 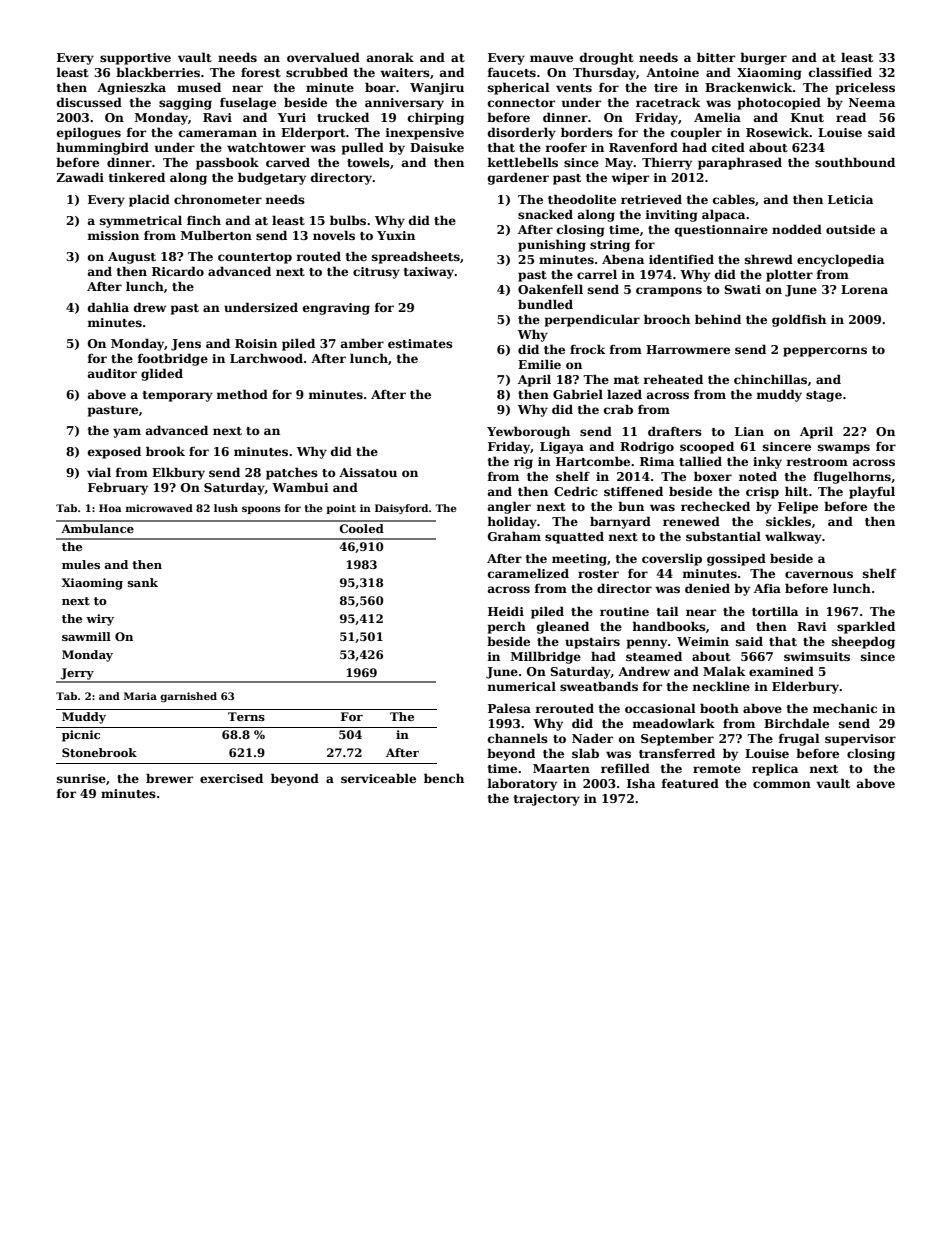 What do you see at coordinates (507, 627) in the image?
I see `perch` at bounding box center [507, 627].
